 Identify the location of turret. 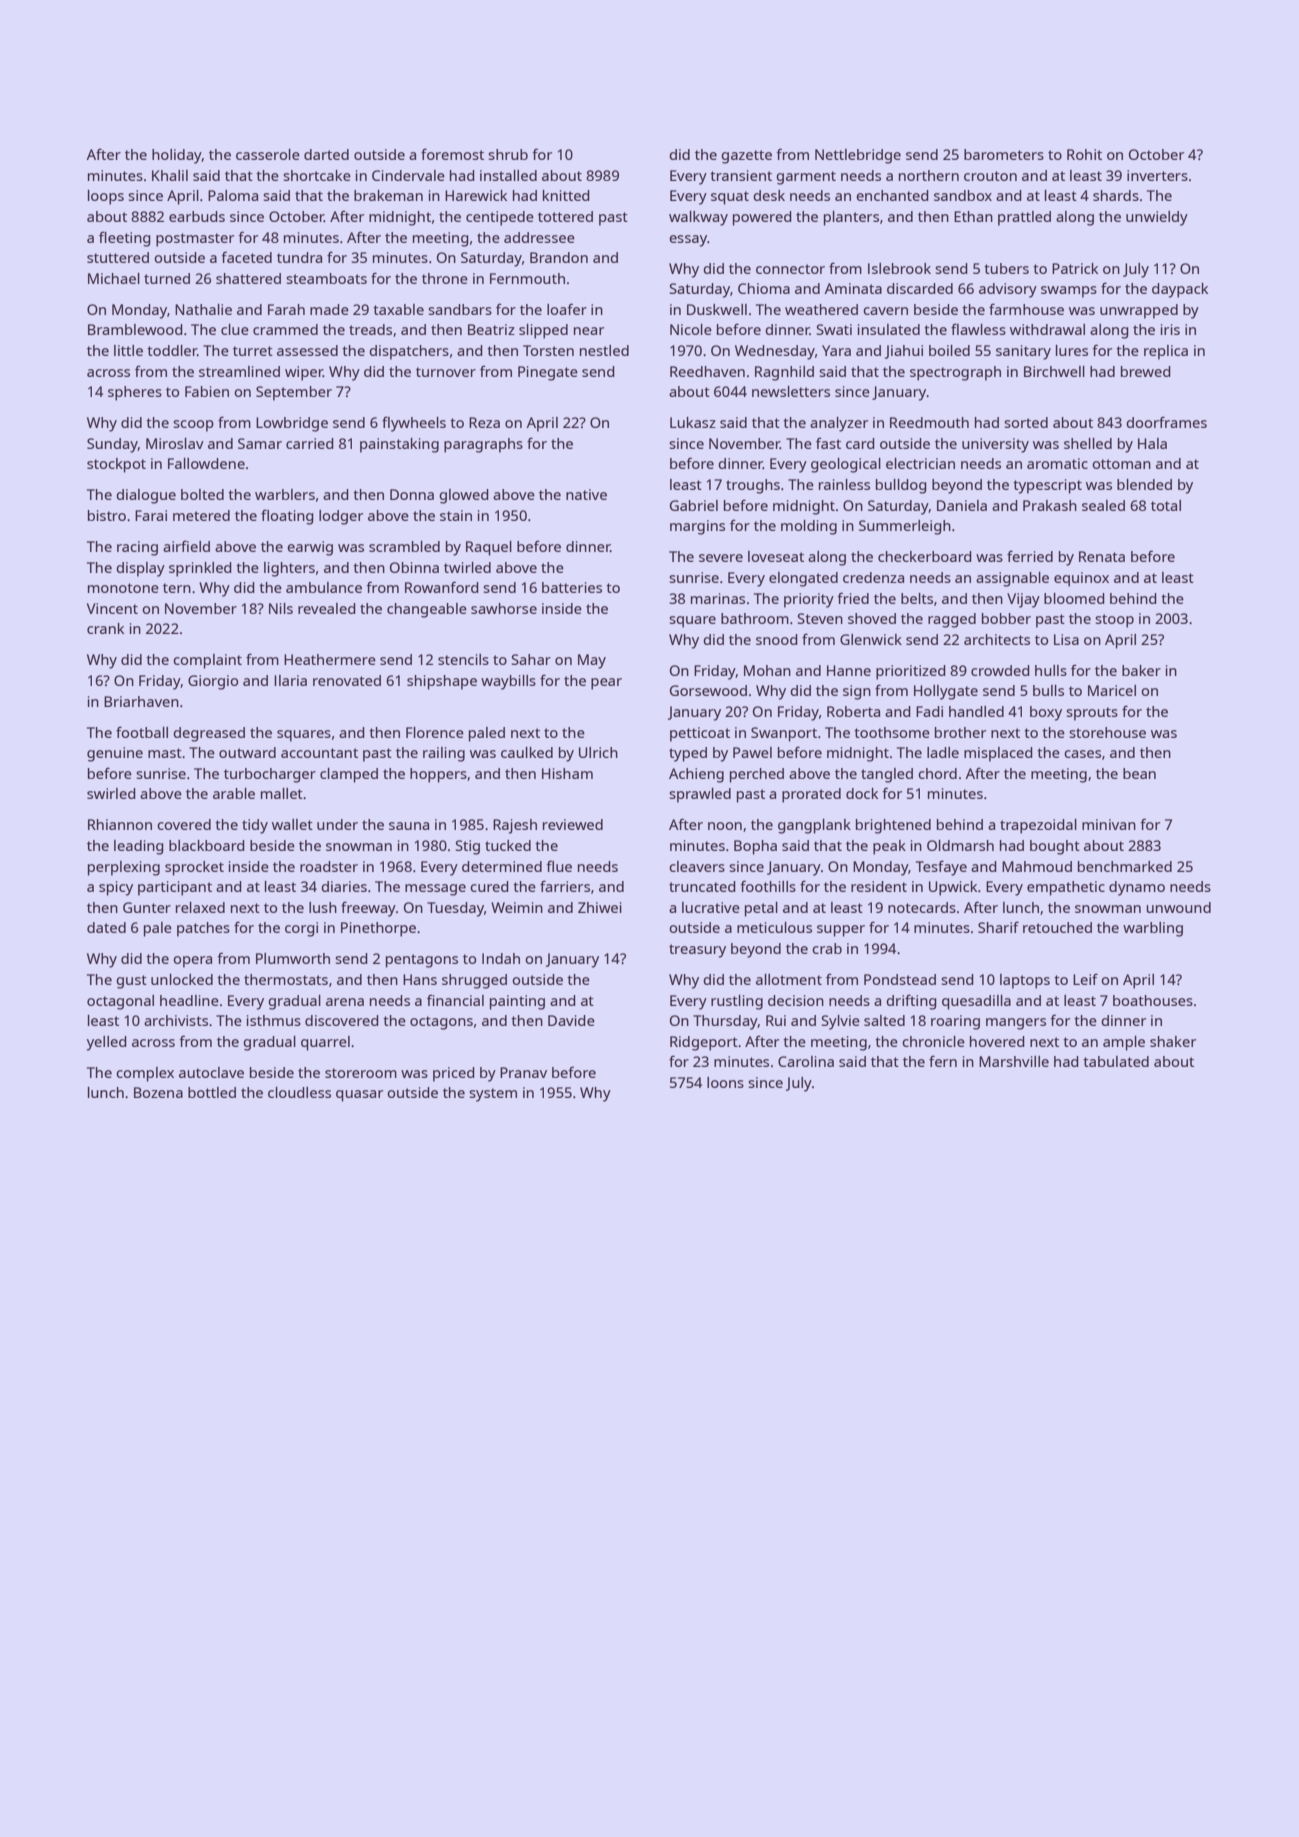
(253, 351).
